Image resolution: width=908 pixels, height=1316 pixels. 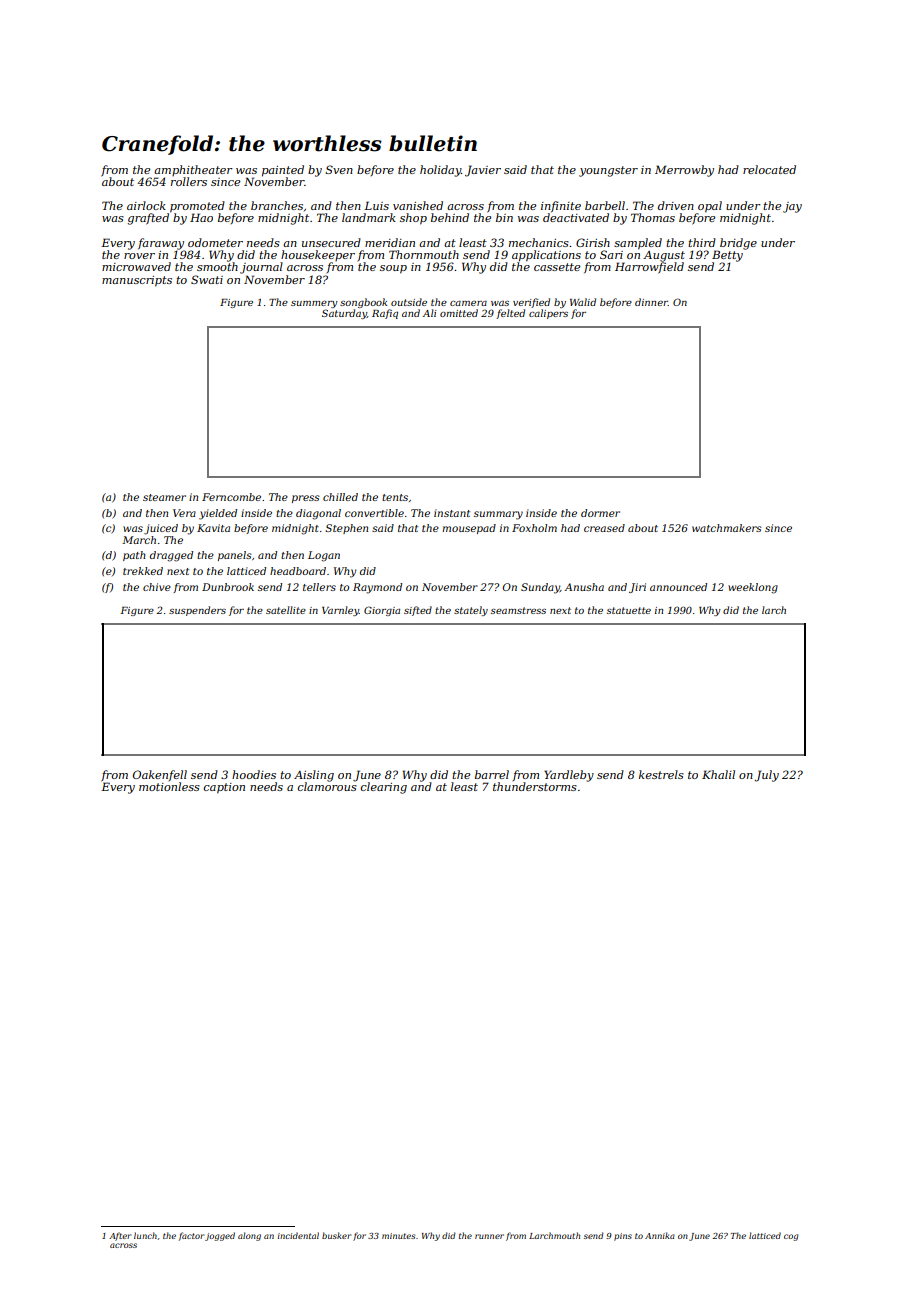 What do you see at coordinates (160, 775) in the screenshot?
I see `Oakenfell` at bounding box center [160, 775].
